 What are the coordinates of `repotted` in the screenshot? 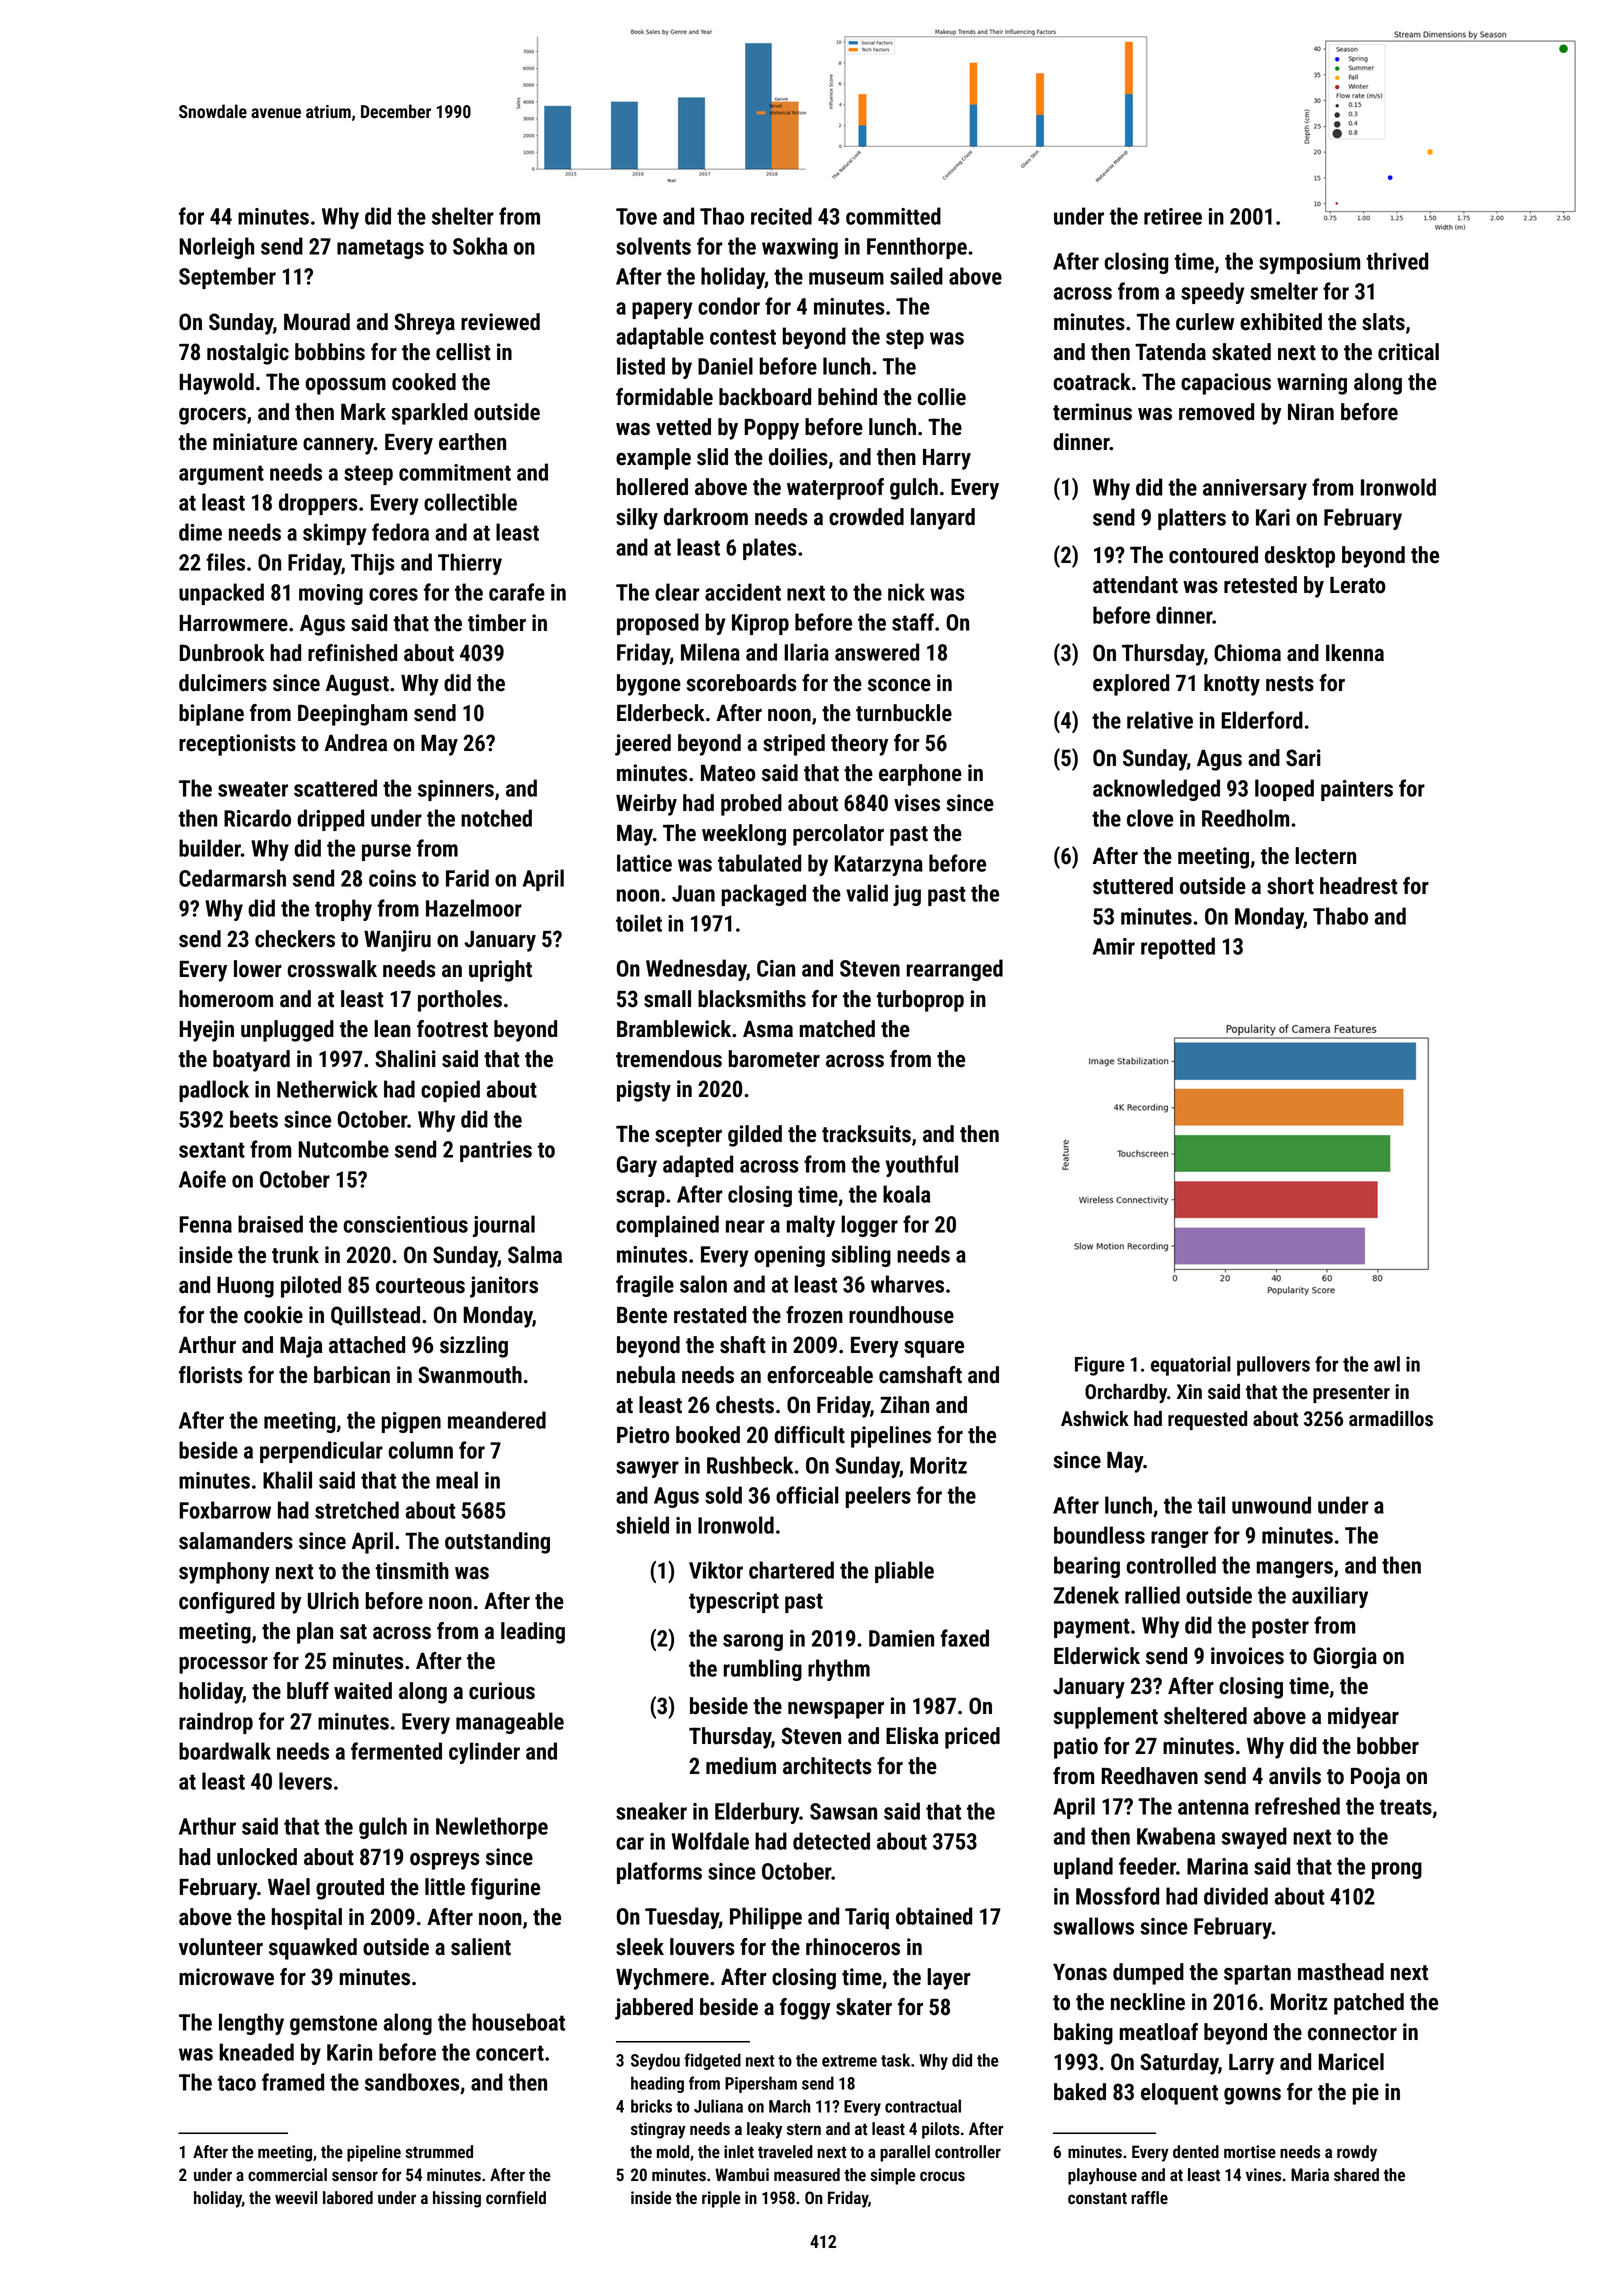 It's located at (1178, 948).
